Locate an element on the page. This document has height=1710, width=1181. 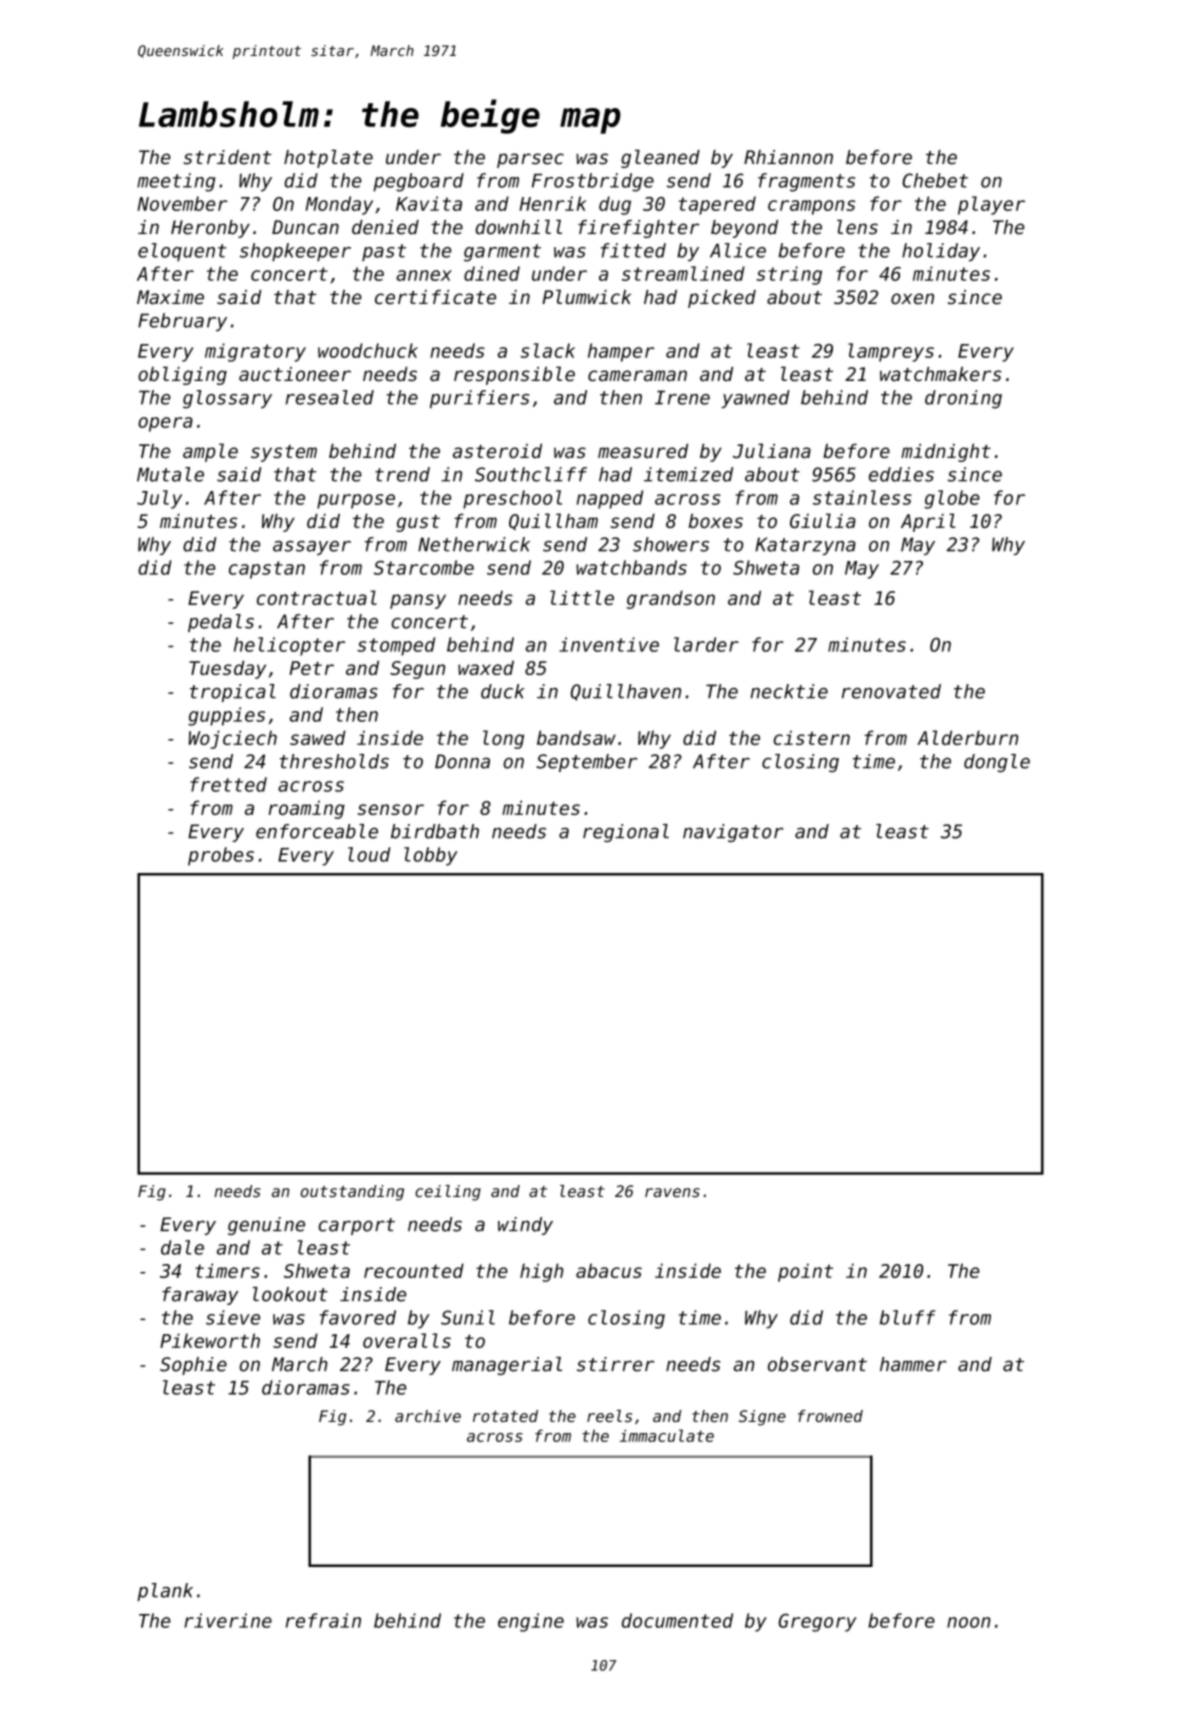
Sophie is located at coordinates (193, 1366).
